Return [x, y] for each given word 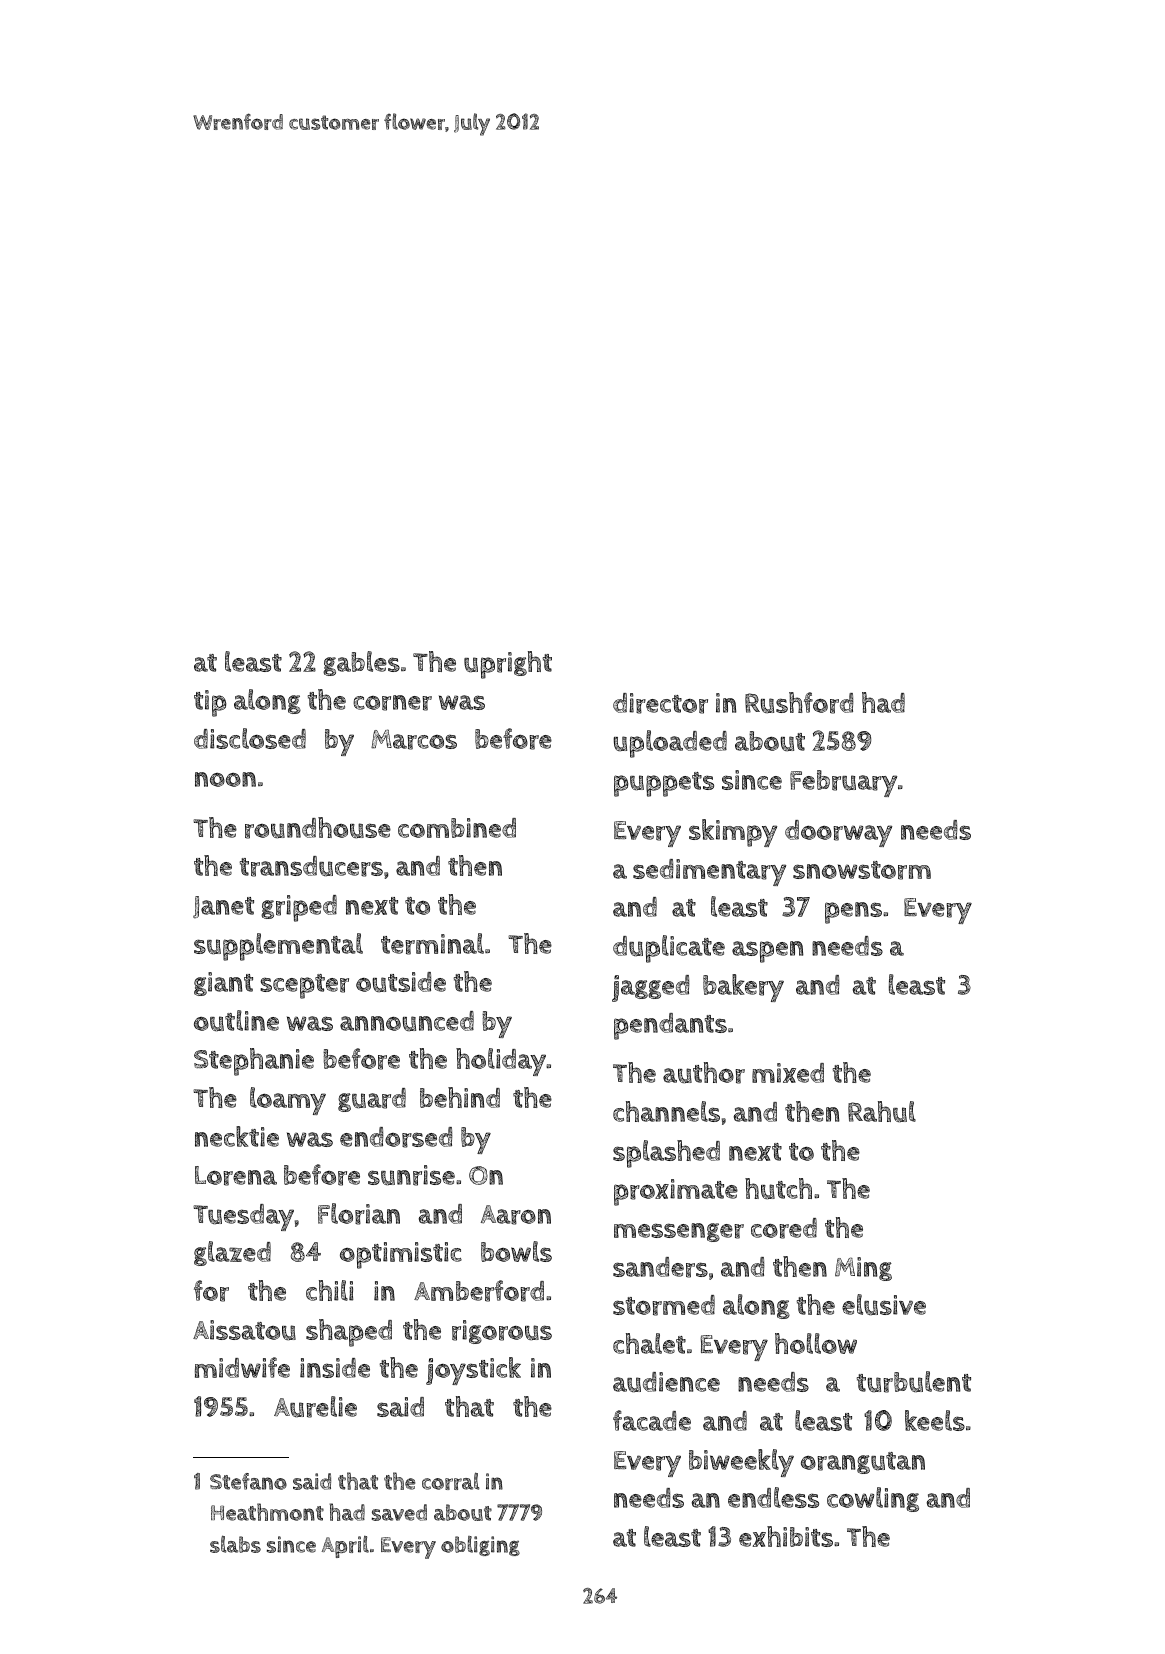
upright [508, 665]
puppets [664, 784]
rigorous [502, 1332]
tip [210, 703]
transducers [311, 866]
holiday [501, 1062]
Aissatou [244, 1330]
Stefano [248, 1481]
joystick [473, 1371]
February [843, 783]
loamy [288, 1101]
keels [935, 1420]
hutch [778, 1188]
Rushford [799, 703]
